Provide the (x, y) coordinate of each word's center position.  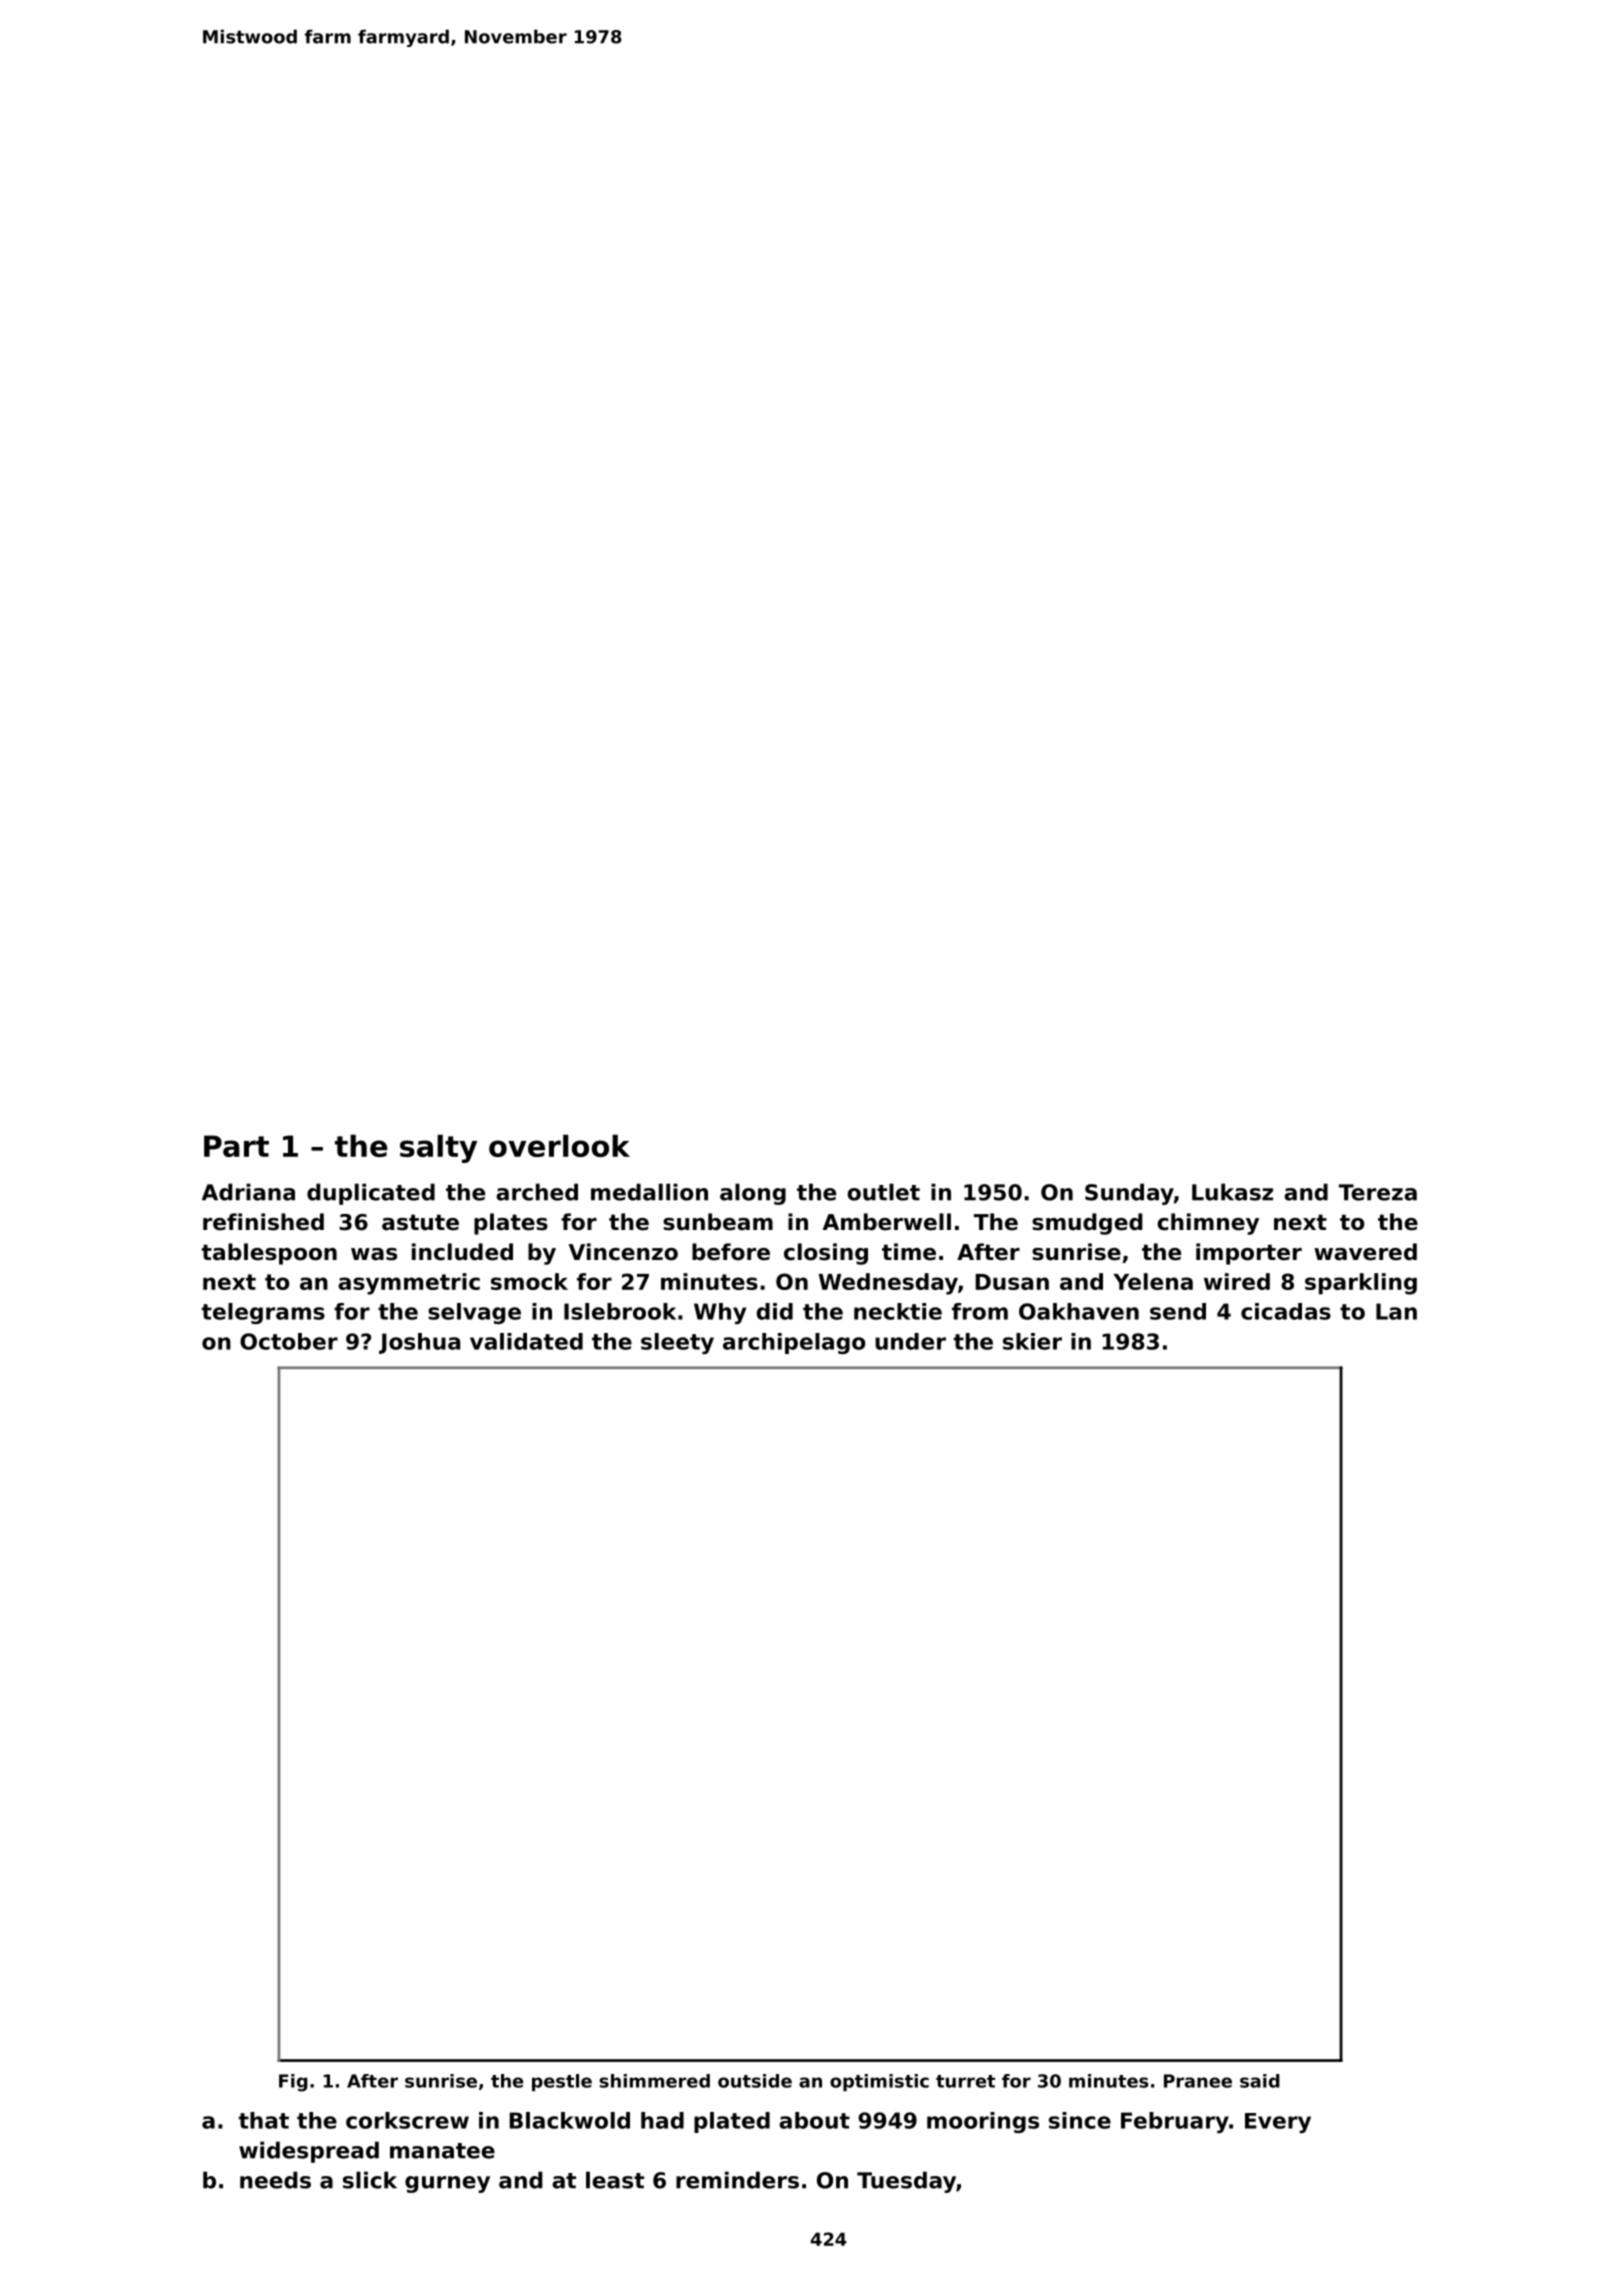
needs (275, 2180)
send (1178, 1311)
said (1260, 2081)
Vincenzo (623, 1252)
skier (1032, 1341)
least (615, 2180)
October (289, 1341)
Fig (293, 2083)
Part (236, 1146)
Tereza (1378, 1192)
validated (526, 1341)
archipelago (794, 1343)
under (910, 1341)
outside (755, 2081)
